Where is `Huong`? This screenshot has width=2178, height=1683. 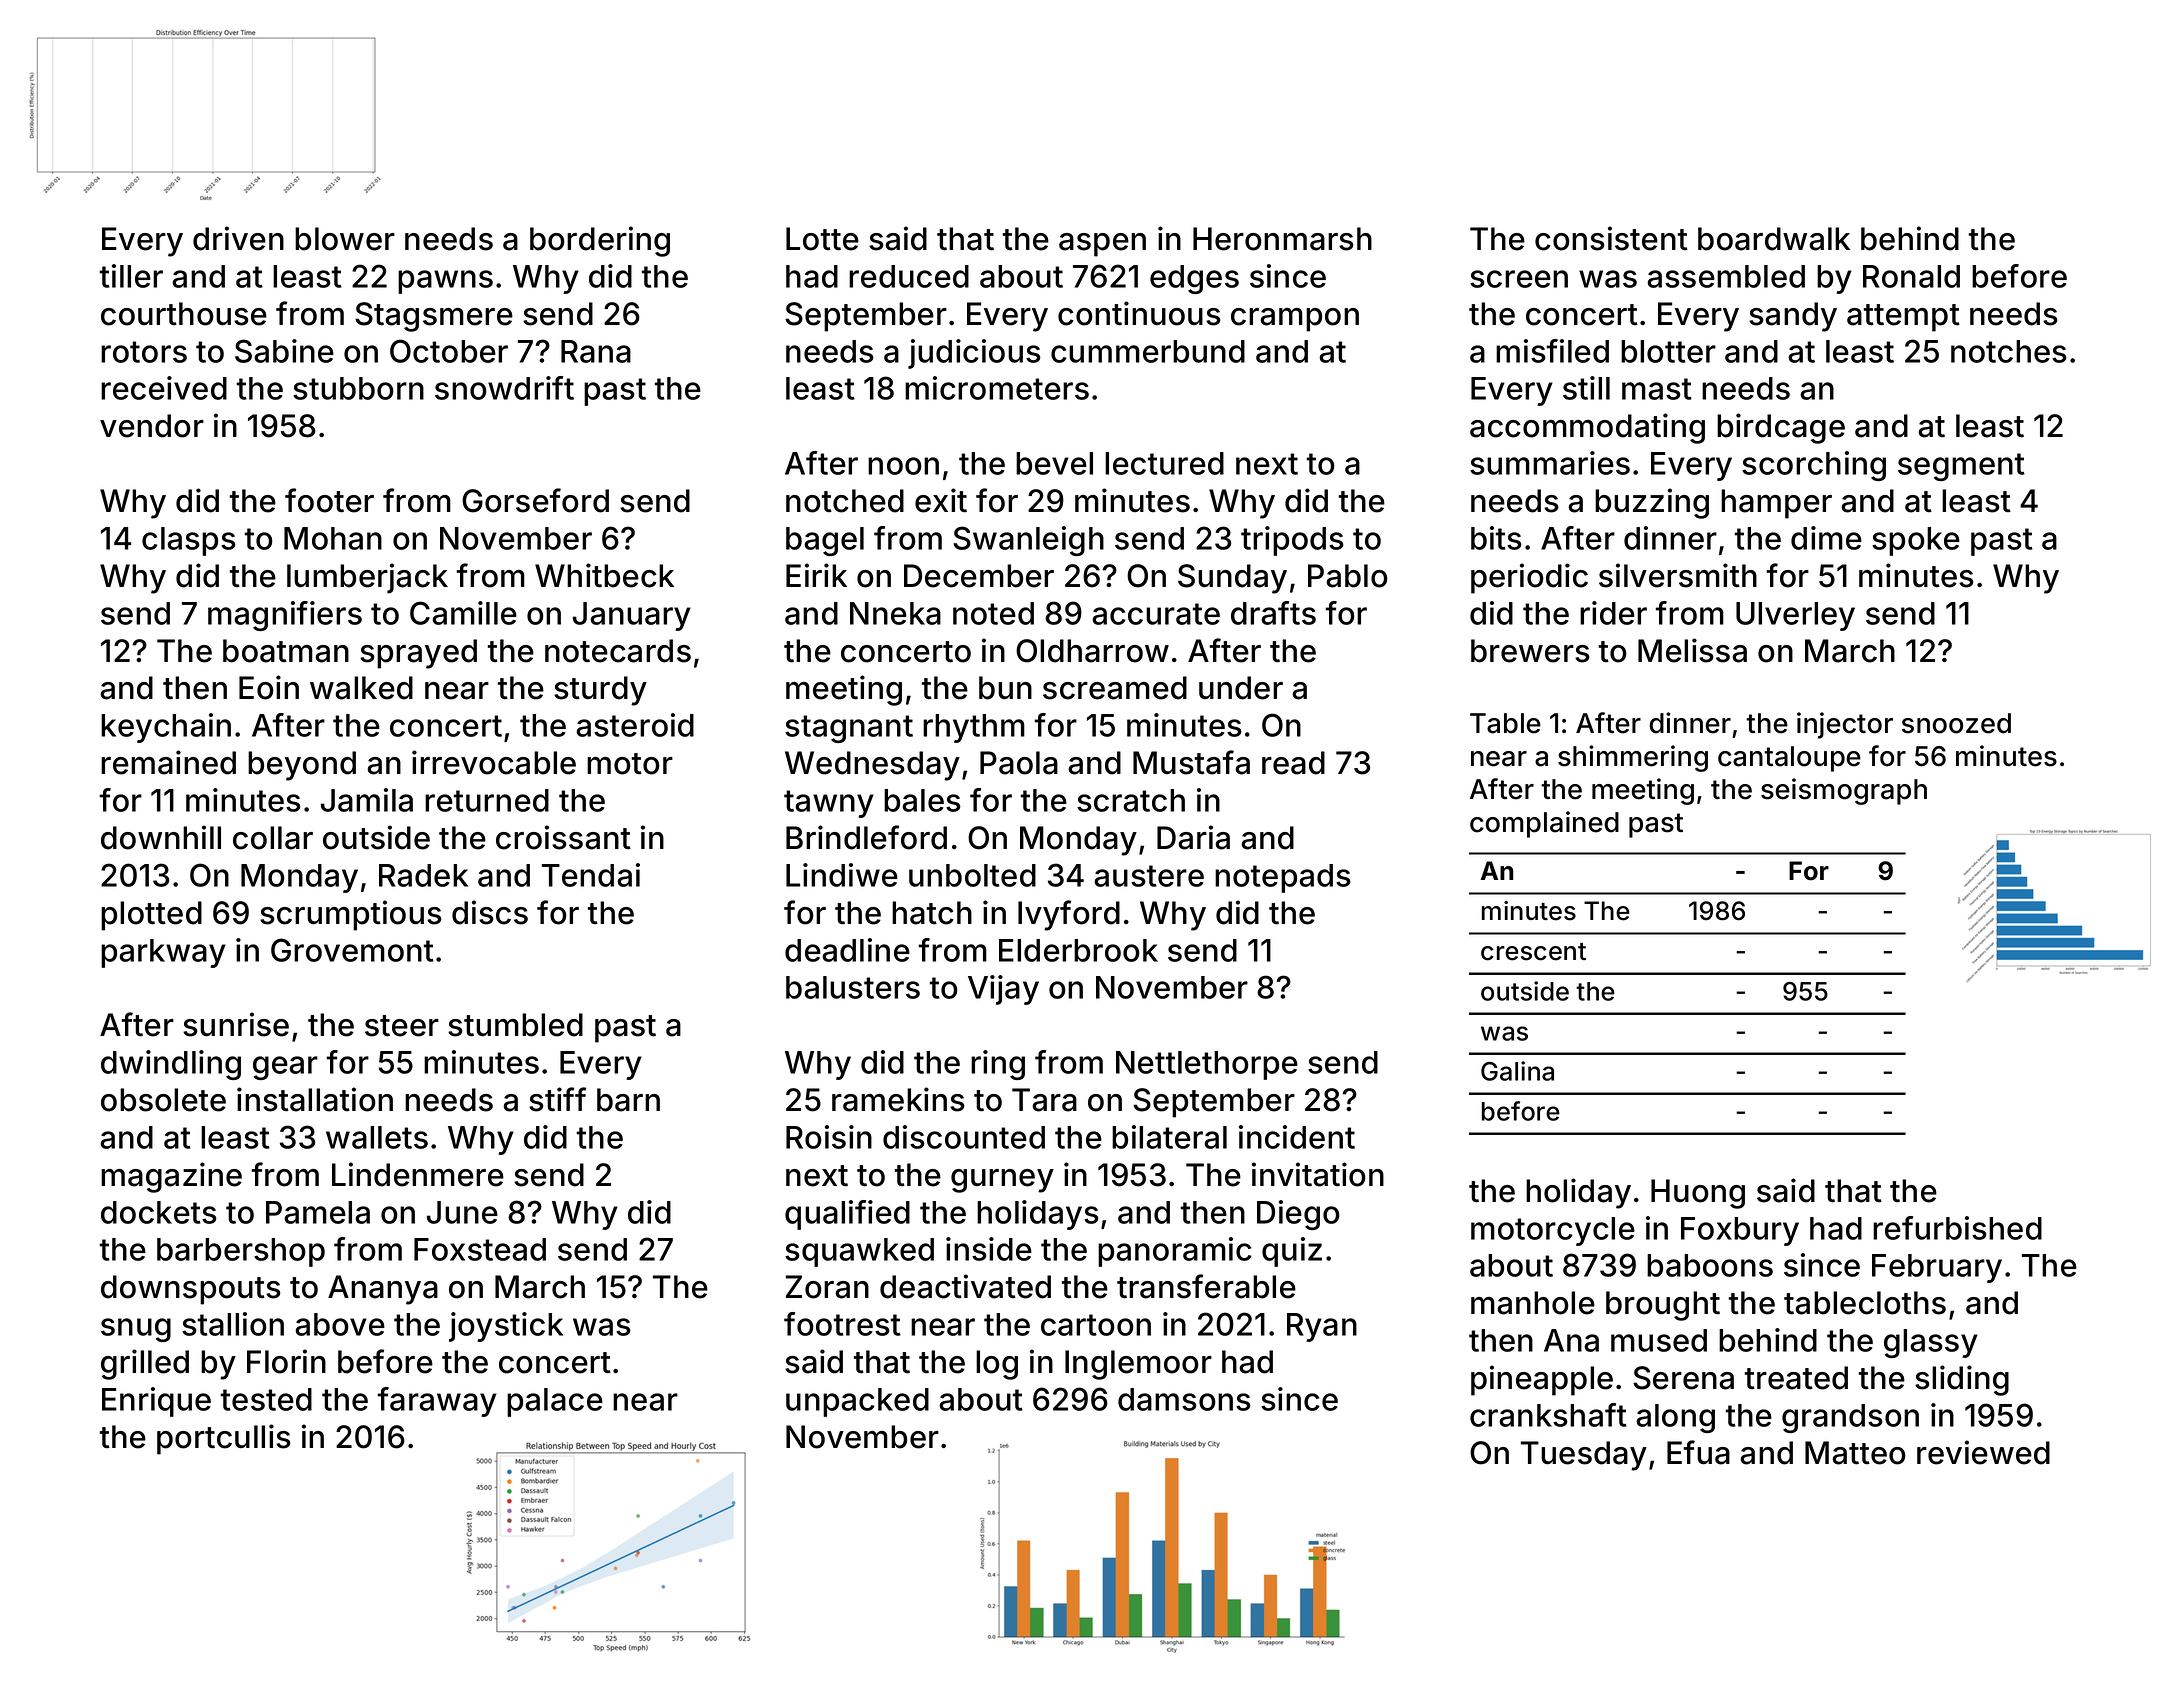 Huong is located at coordinates (1698, 1194).
